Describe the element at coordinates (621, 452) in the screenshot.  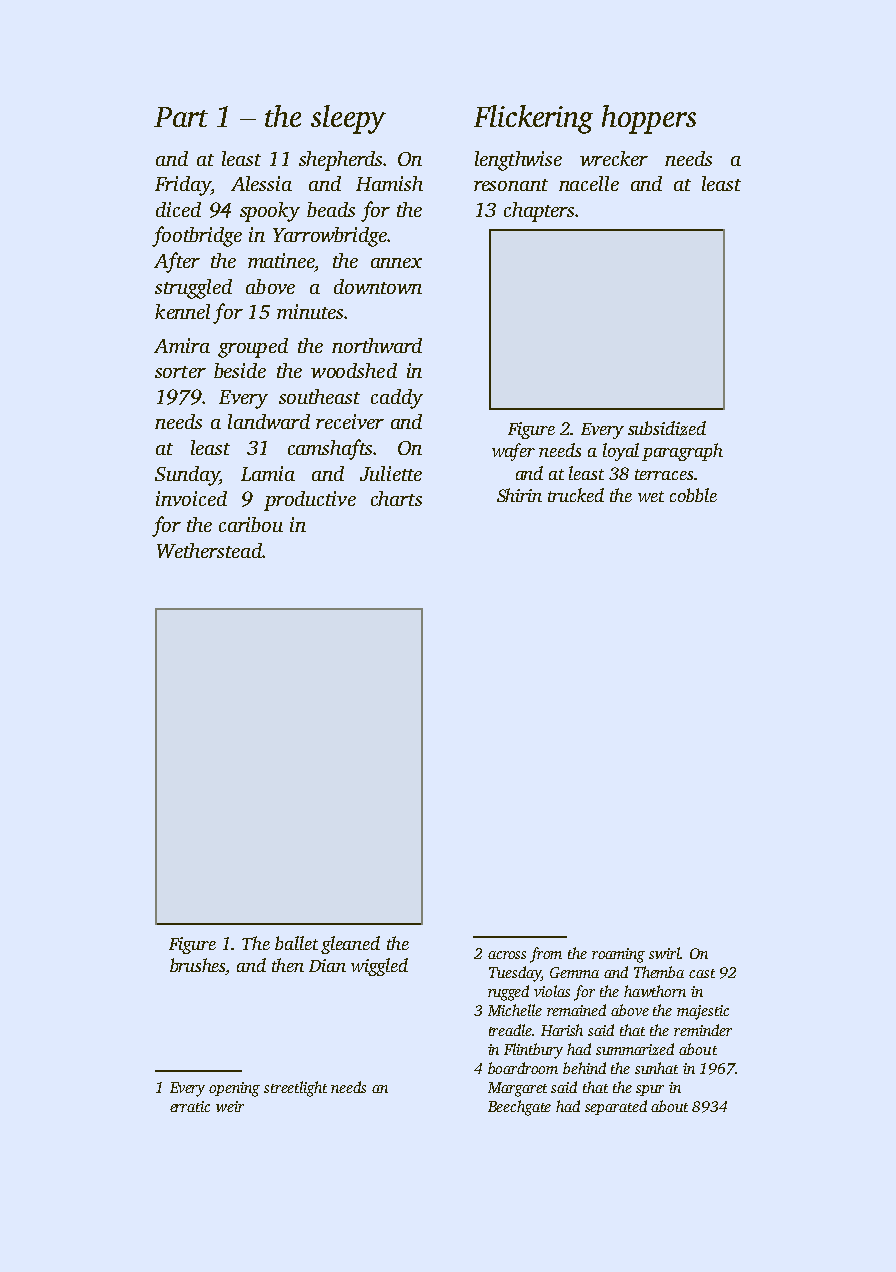
I see `loyal` at that location.
